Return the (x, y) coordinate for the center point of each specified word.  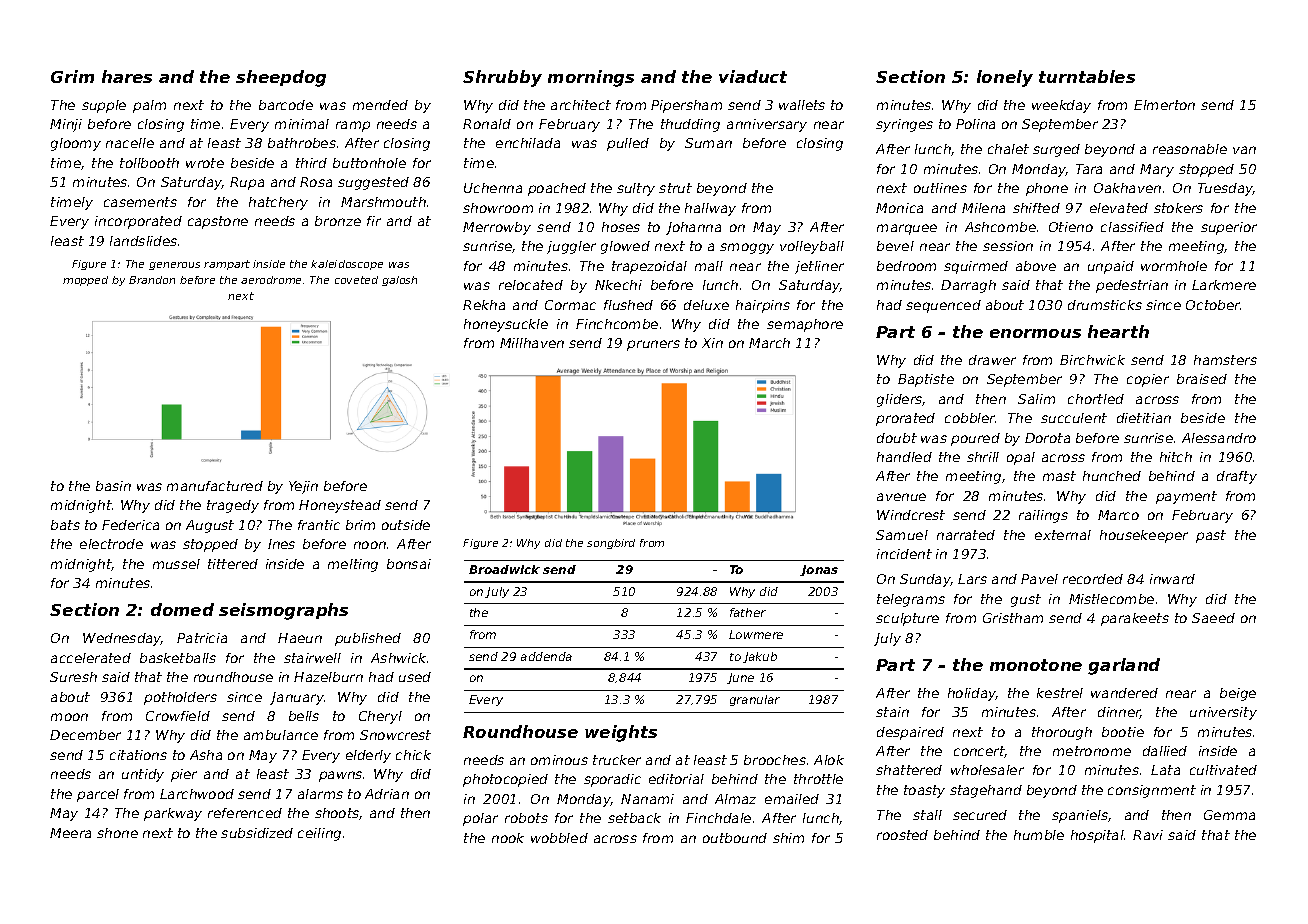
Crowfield (178, 716)
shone (117, 833)
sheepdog (281, 78)
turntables (1087, 76)
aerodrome (271, 280)
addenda (546, 656)
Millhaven (532, 343)
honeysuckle (506, 325)
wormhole (1174, 266)
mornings (591, 78)
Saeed (1213, 618)
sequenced (943, 306)
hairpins (763, 306)
